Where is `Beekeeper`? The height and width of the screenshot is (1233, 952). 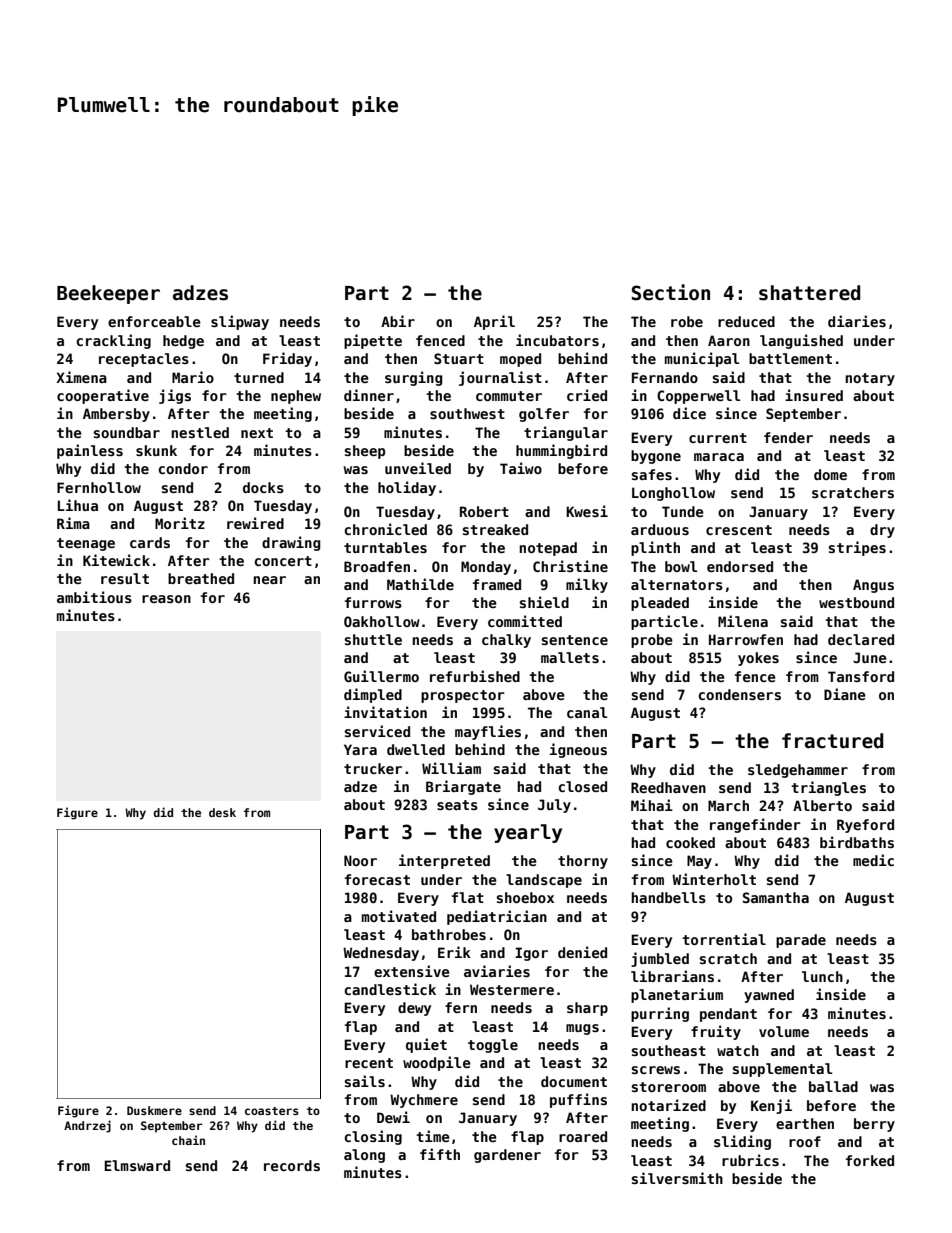
Beekeeper is located at coordinates (108, 294).
